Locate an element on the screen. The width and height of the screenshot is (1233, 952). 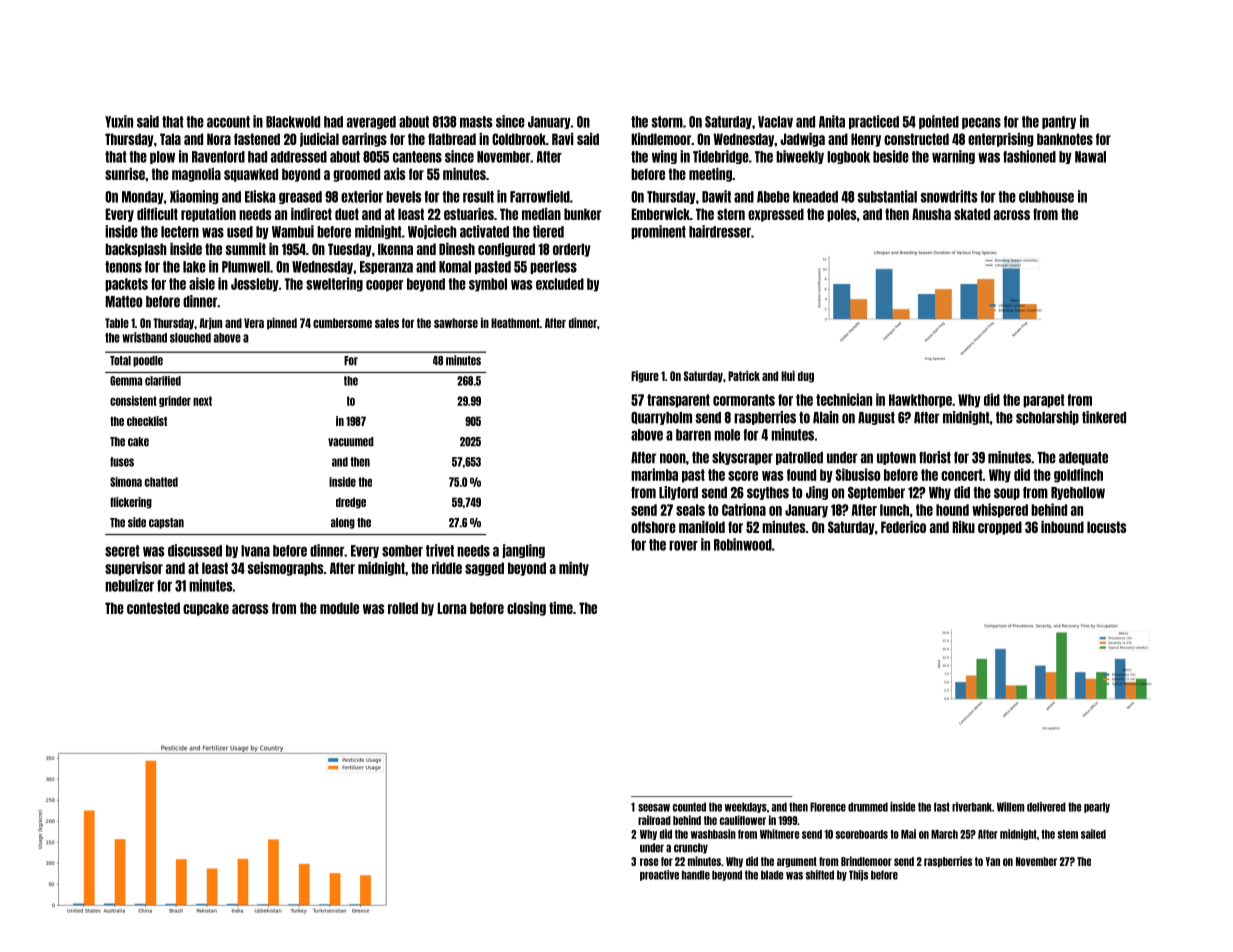
weekdays is located at coordinates (746, 807).
